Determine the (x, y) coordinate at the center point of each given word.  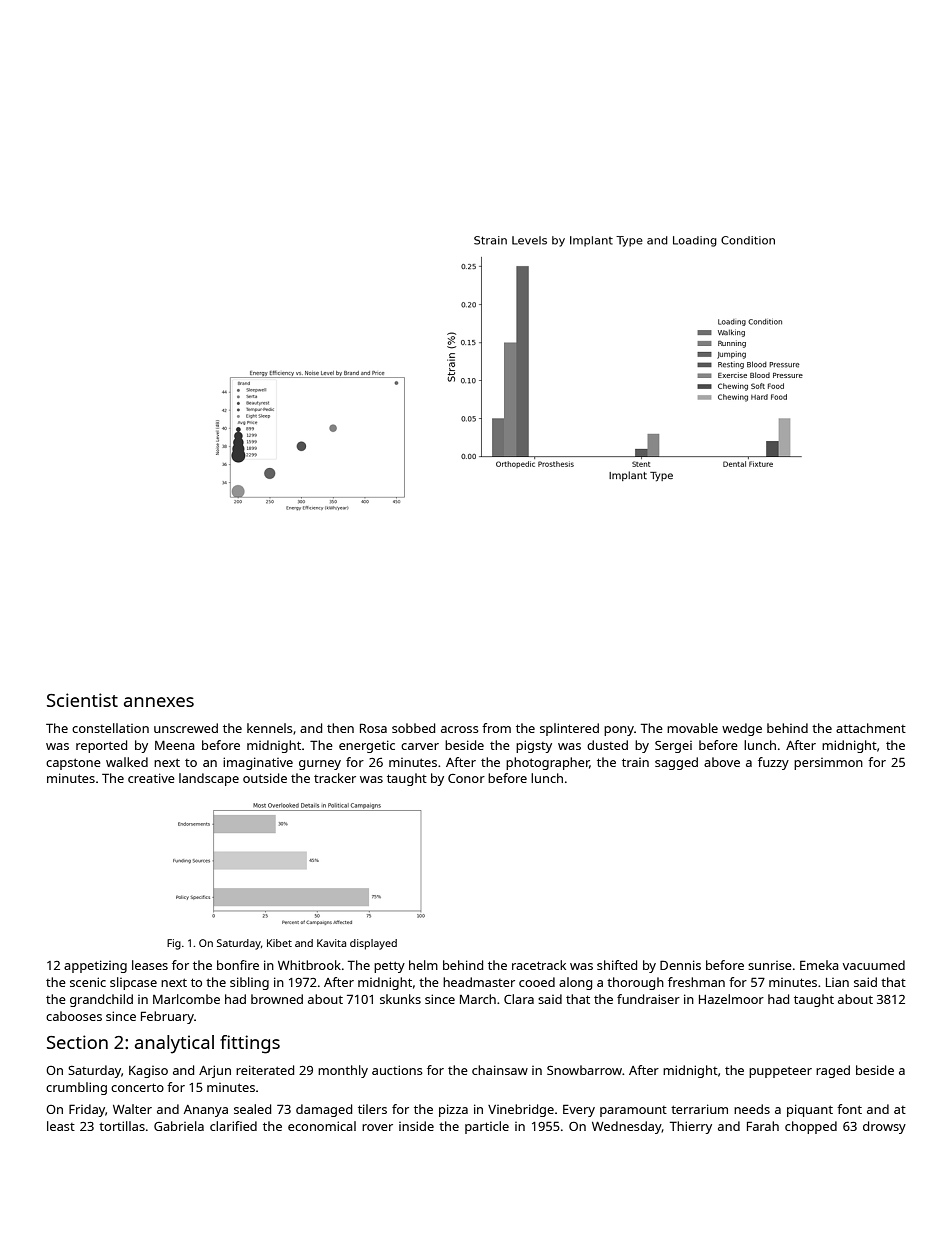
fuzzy (773, 763)
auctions (397, 1070)
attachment (871, 728)
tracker (335, 778)
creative (151, 778)
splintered (569, 729)
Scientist (82, 700)
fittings (250, 1044)
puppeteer (780, 1072)
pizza (453, 1110)
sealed (252, 1109)
